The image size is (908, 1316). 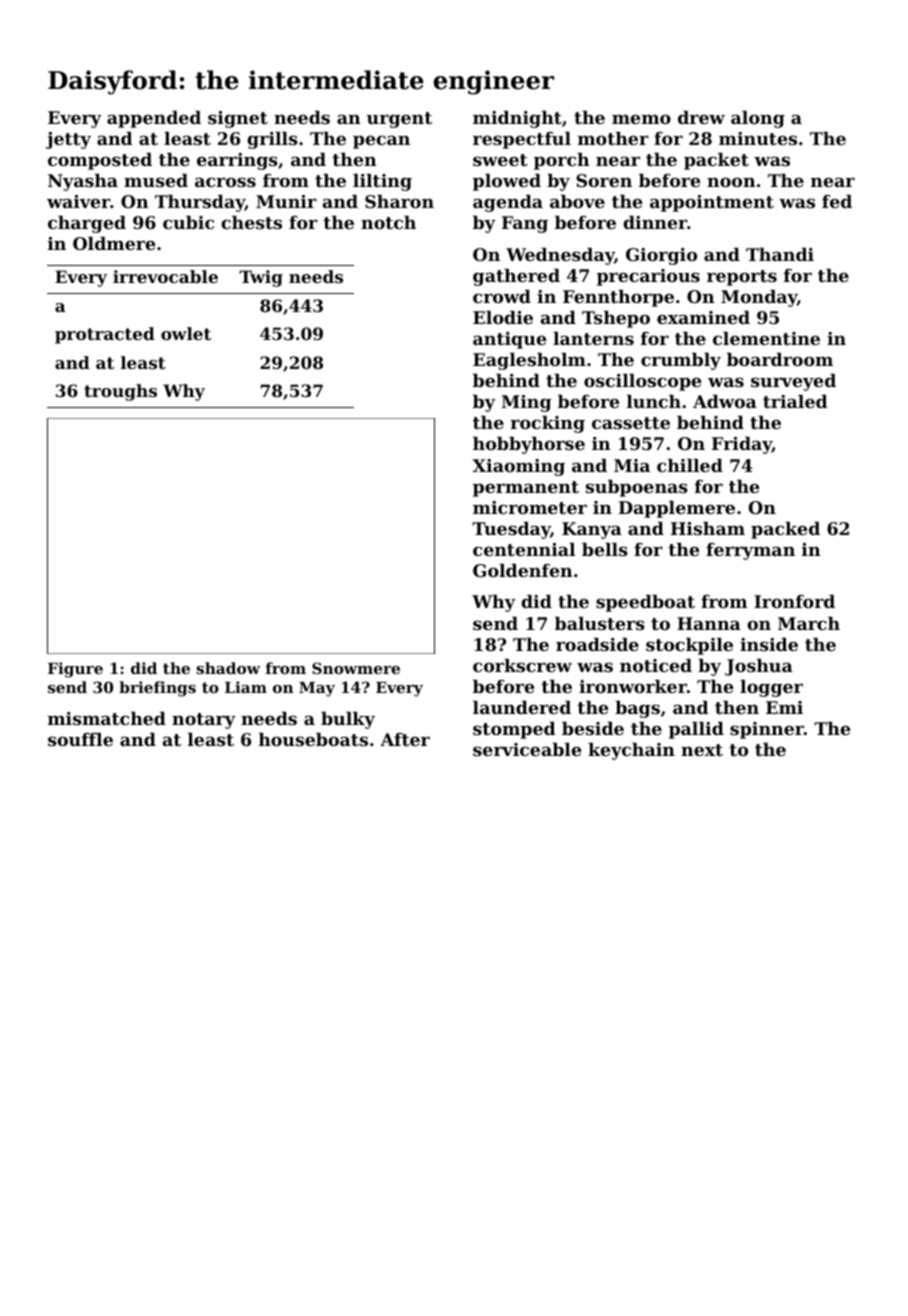 I want to click on next, so click(x=702, y=750).
